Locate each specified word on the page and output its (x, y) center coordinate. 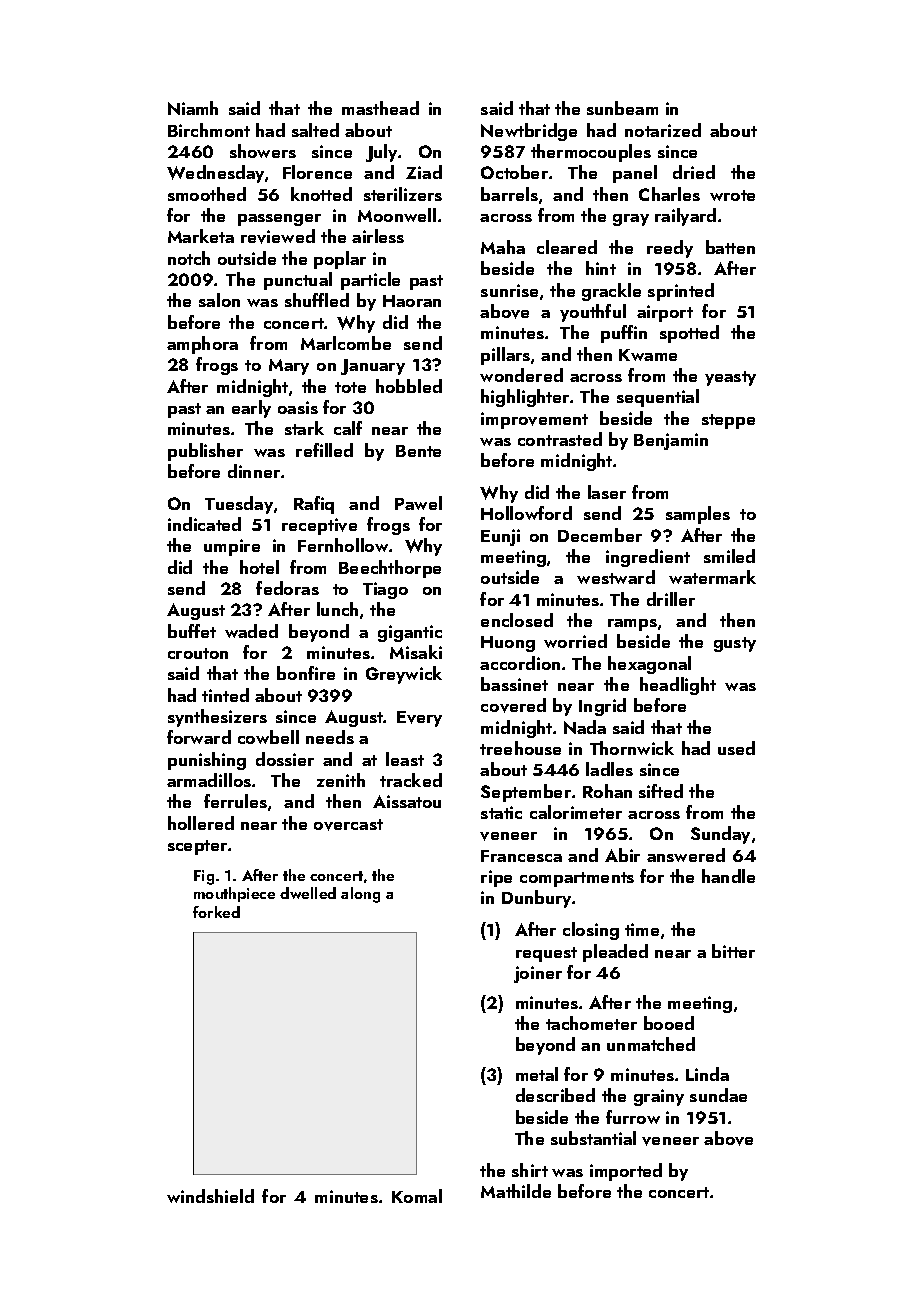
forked (216, 912)
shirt (530, 1170)
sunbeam (622, 108)
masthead (380, 108)
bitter (733, 951)
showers (263, 151)
